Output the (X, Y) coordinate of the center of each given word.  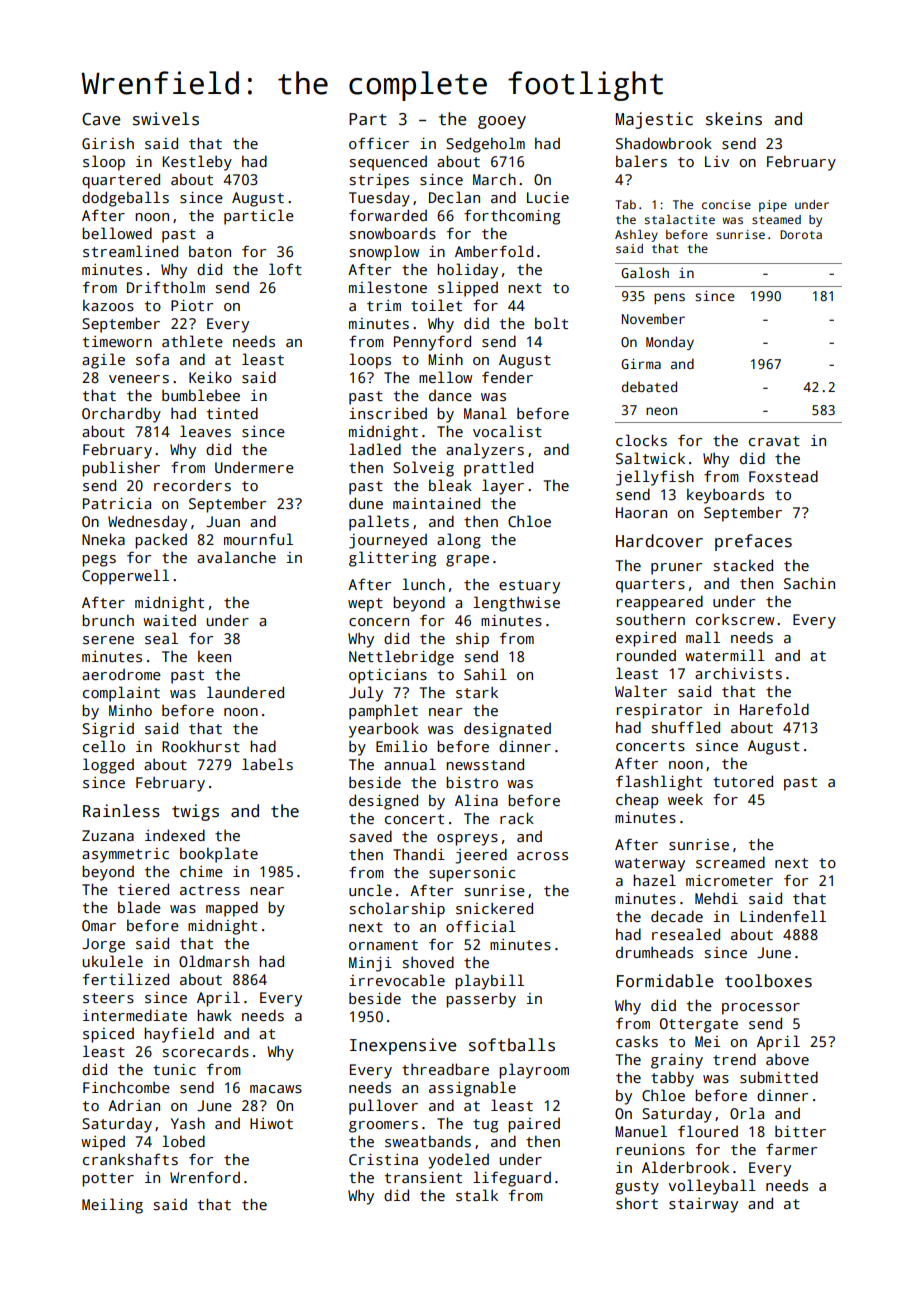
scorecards (206, 1052)
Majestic (654, 120)
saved (371, 836)
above (787, 1059)
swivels (166, 119)
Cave (101, 119)
